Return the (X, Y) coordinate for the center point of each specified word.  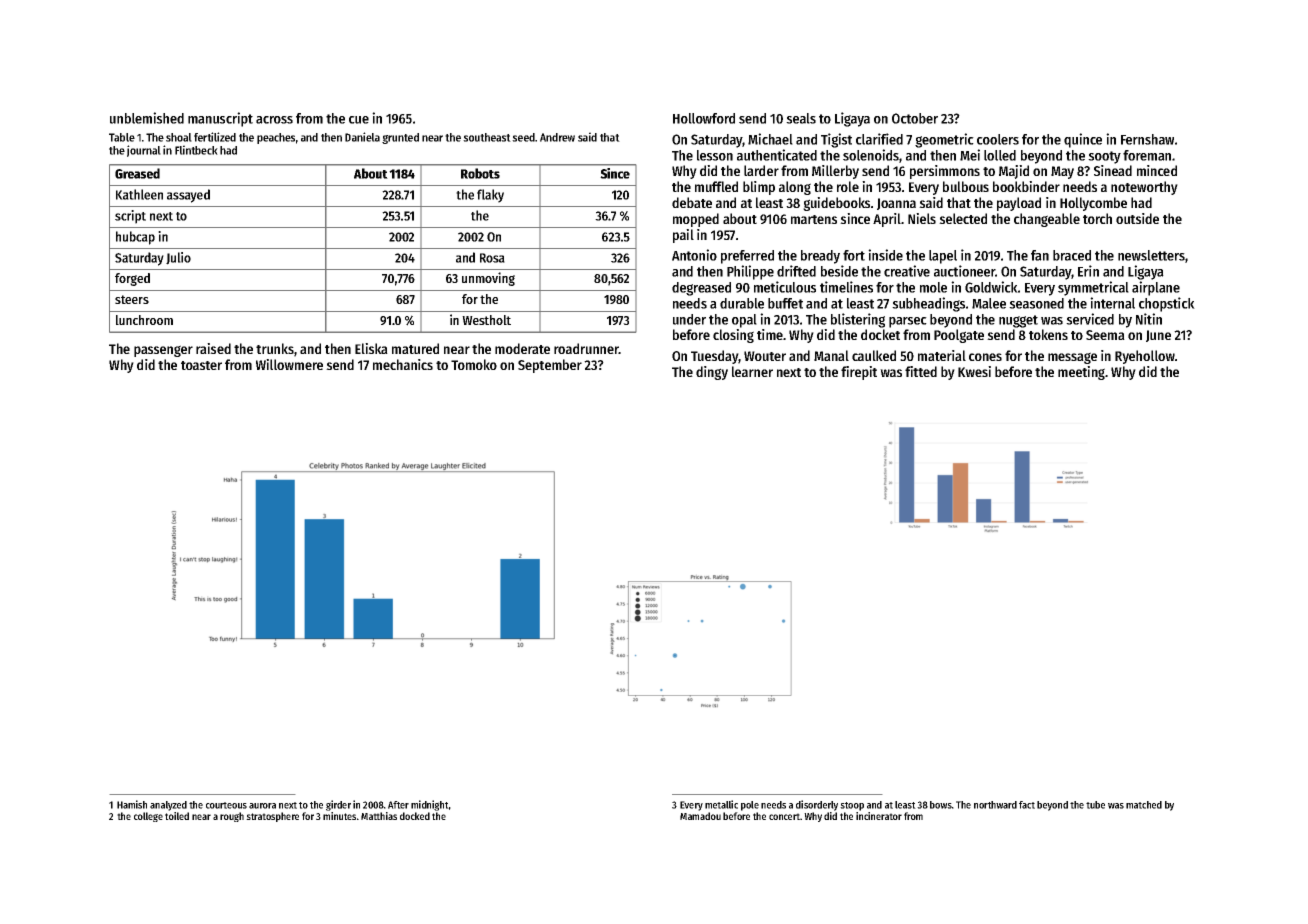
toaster (201, 365)
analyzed (168, 806)
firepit (859, 373)
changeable (1047, 220)
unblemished (147, 118)
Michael (770, 139)
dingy (712, 373)
